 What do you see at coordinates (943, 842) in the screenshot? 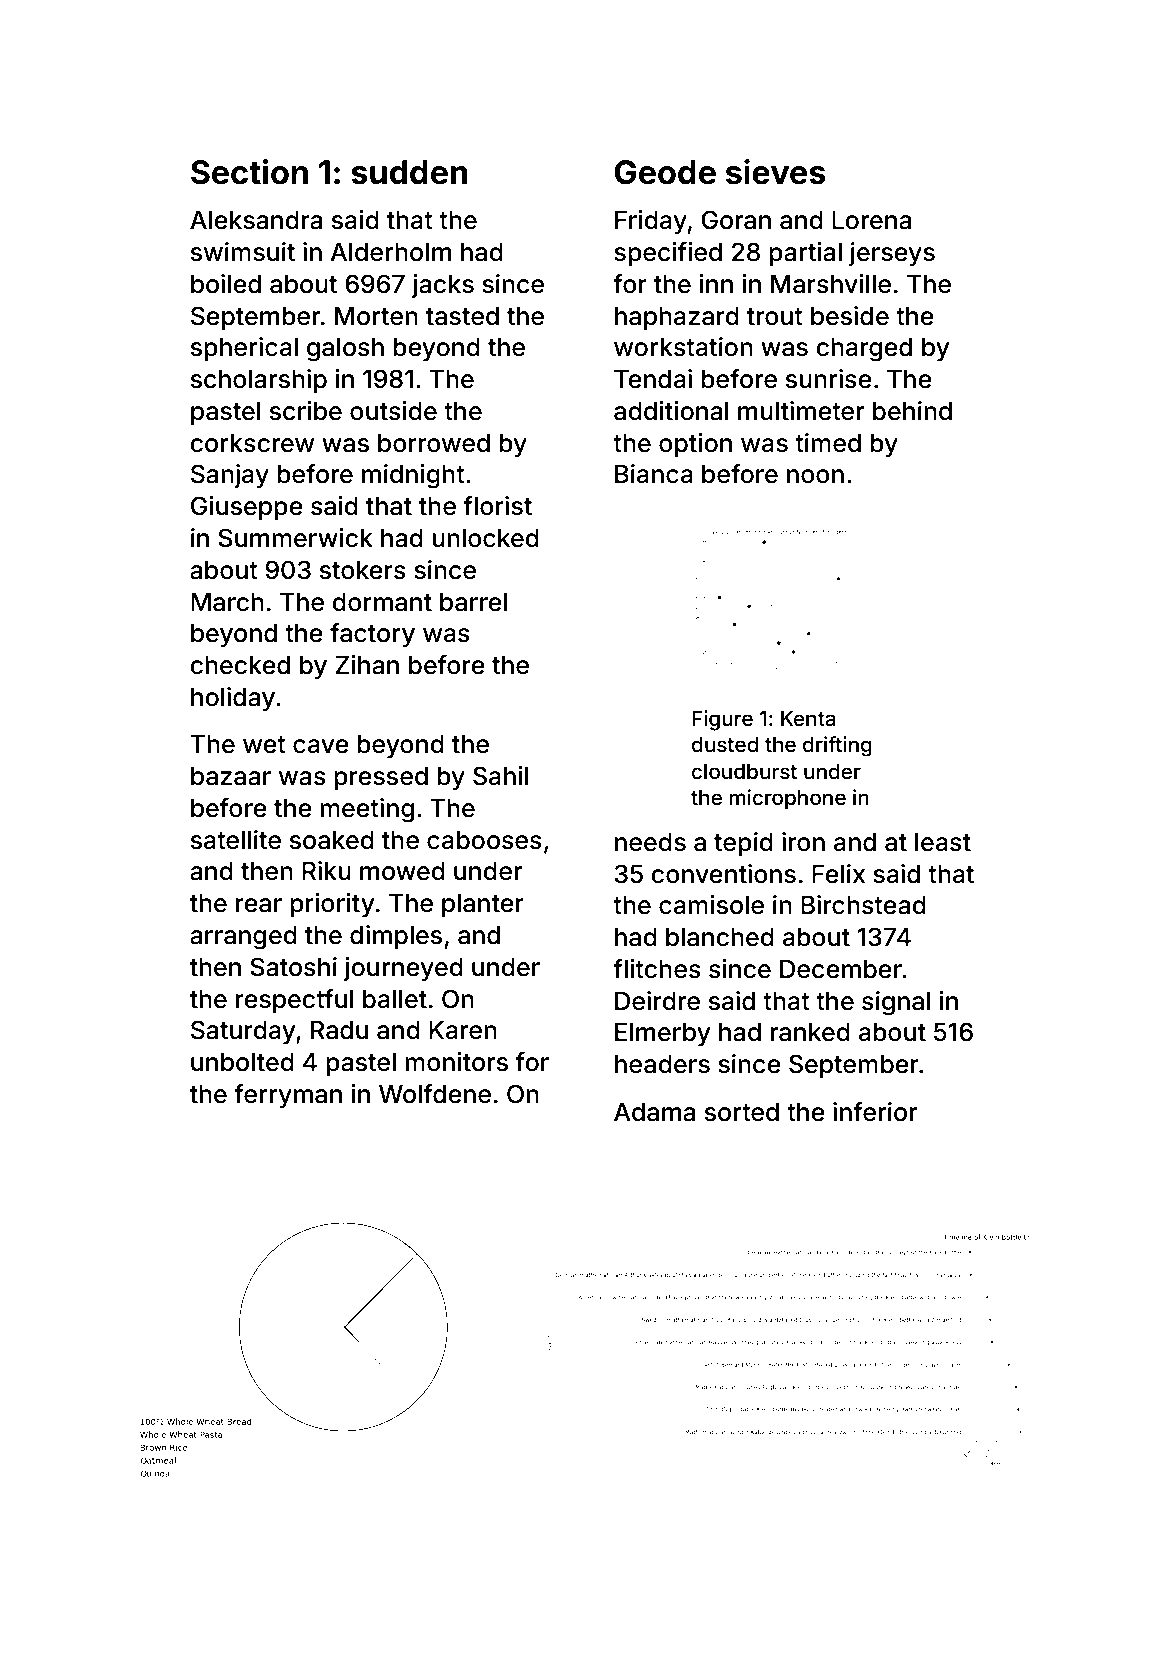
I see `least` at bounding box center [943, 842].
